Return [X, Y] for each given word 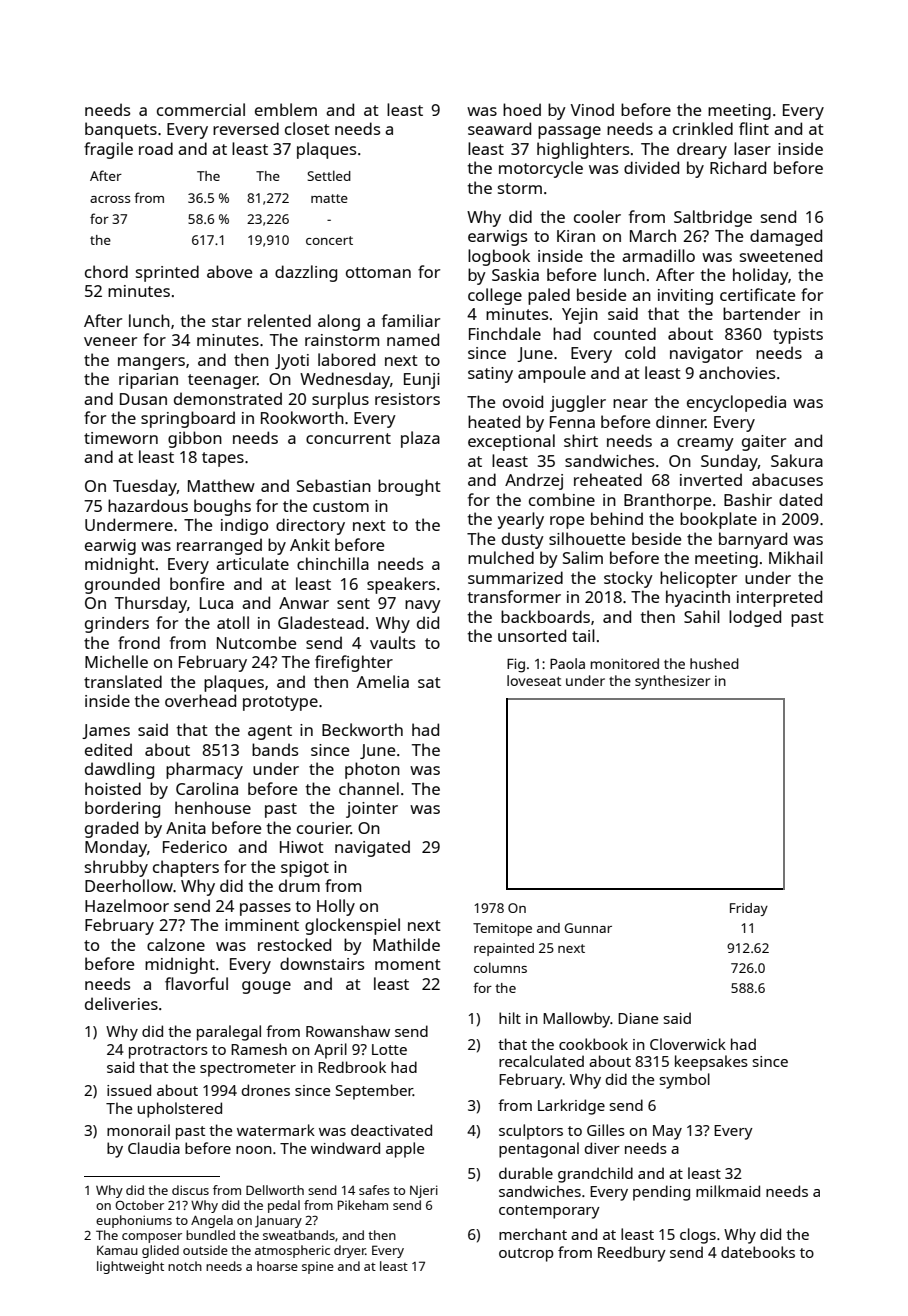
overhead [200, 700]
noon [254, 1150]
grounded [122, 585]
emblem [286, 109]
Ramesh [259, 1049]
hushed [714, 663]
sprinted [167, 273]
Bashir [748, 499]
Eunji [422, 381]
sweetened [781, 255]
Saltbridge [713, 218]
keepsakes [711, 1063]
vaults [392, 642]
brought [409, 487]
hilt [510, 1018]
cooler [597, 216]
